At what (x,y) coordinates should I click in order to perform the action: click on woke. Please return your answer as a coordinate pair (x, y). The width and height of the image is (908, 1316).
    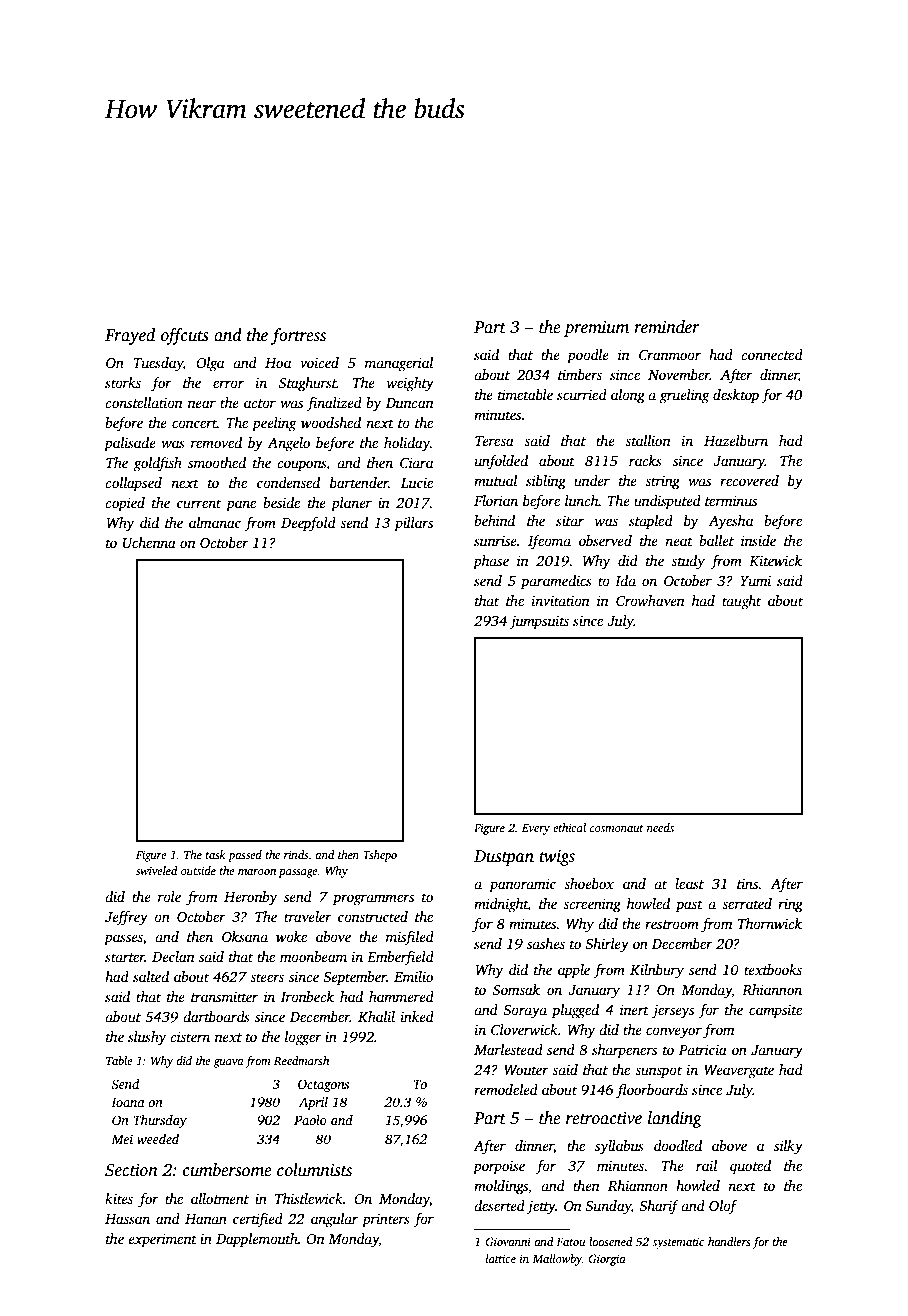
    Looking at the image, I should click on (291, 936).
